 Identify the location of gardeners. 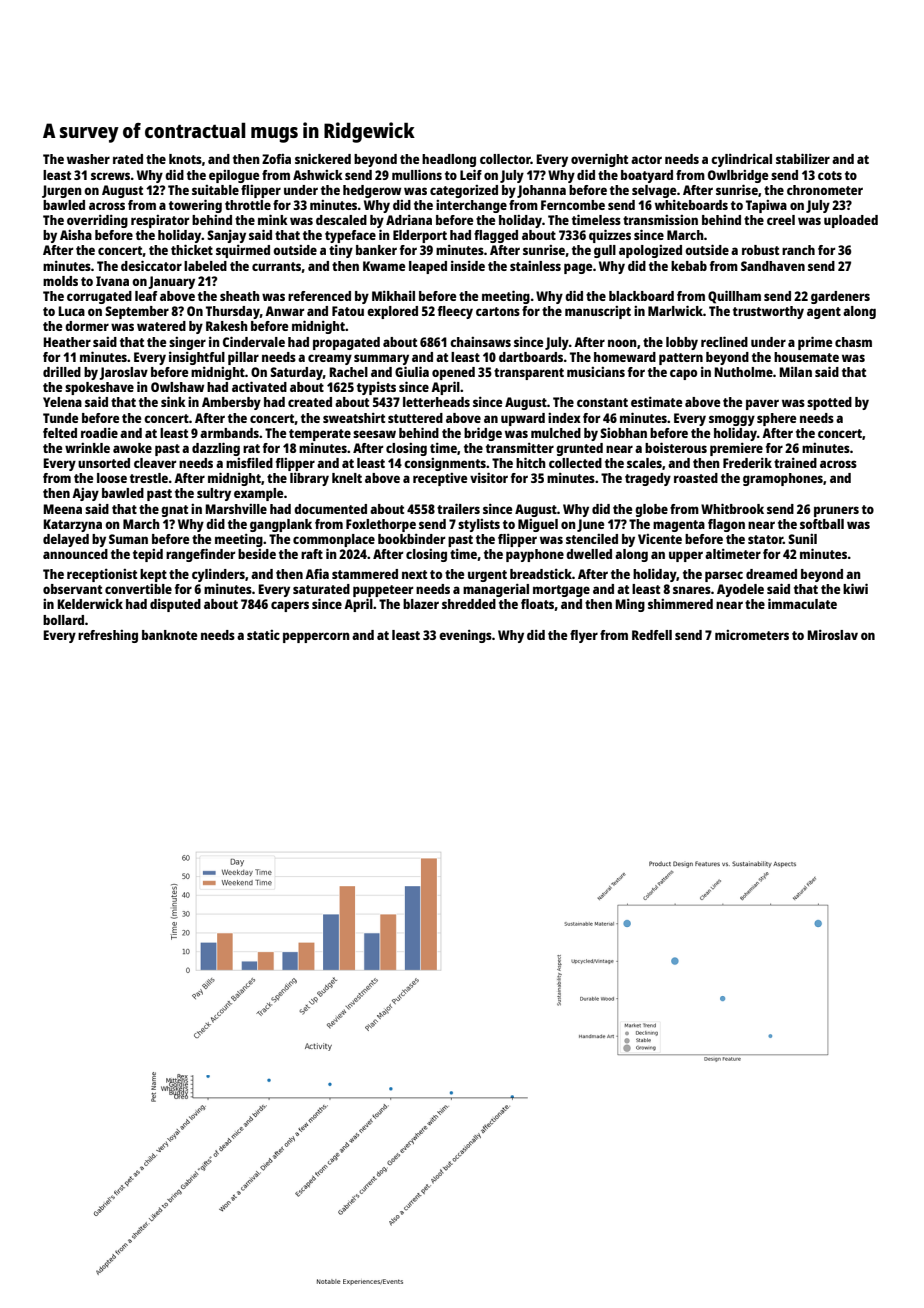
(840, 297).
